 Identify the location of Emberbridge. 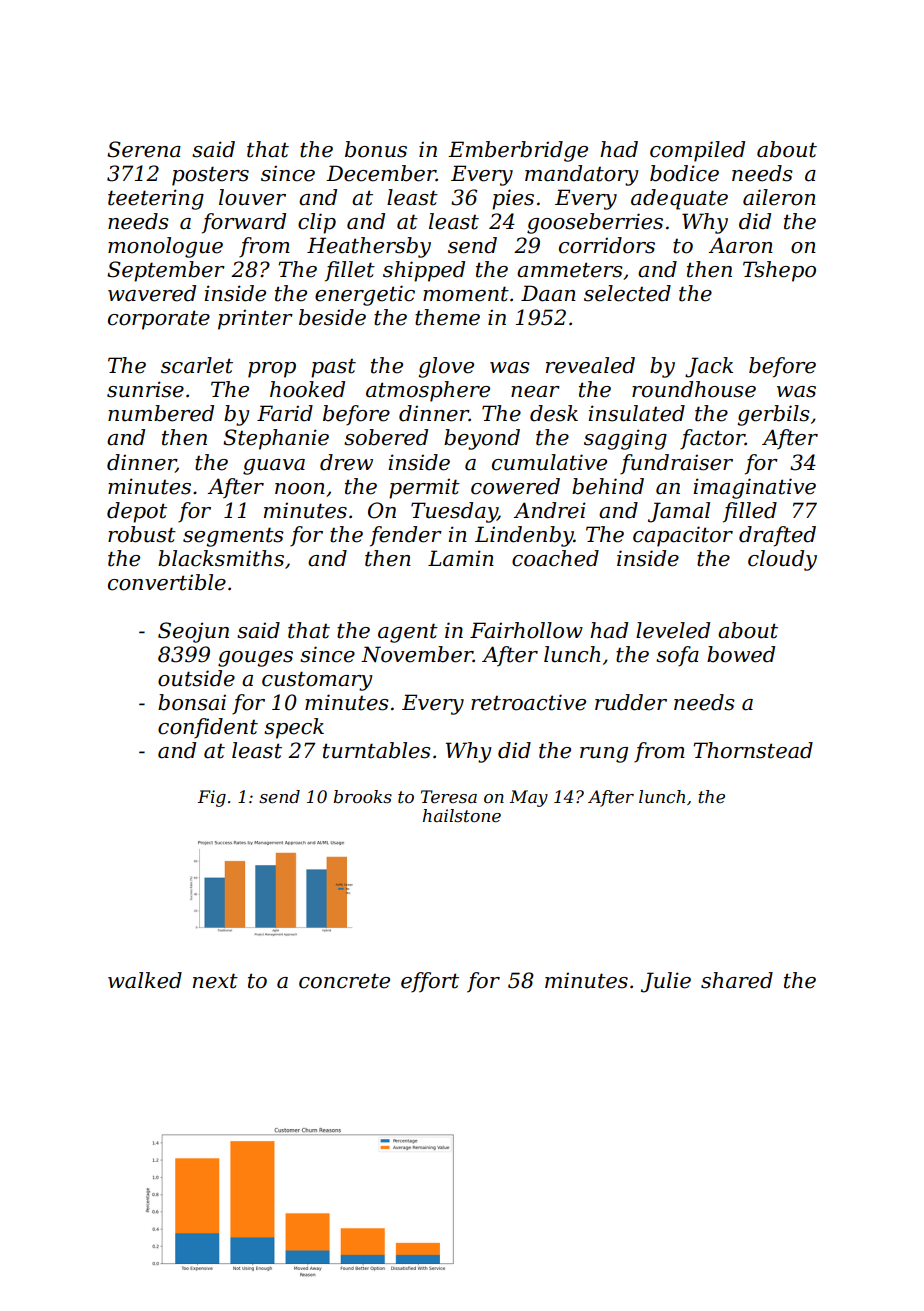
(518, 151).
